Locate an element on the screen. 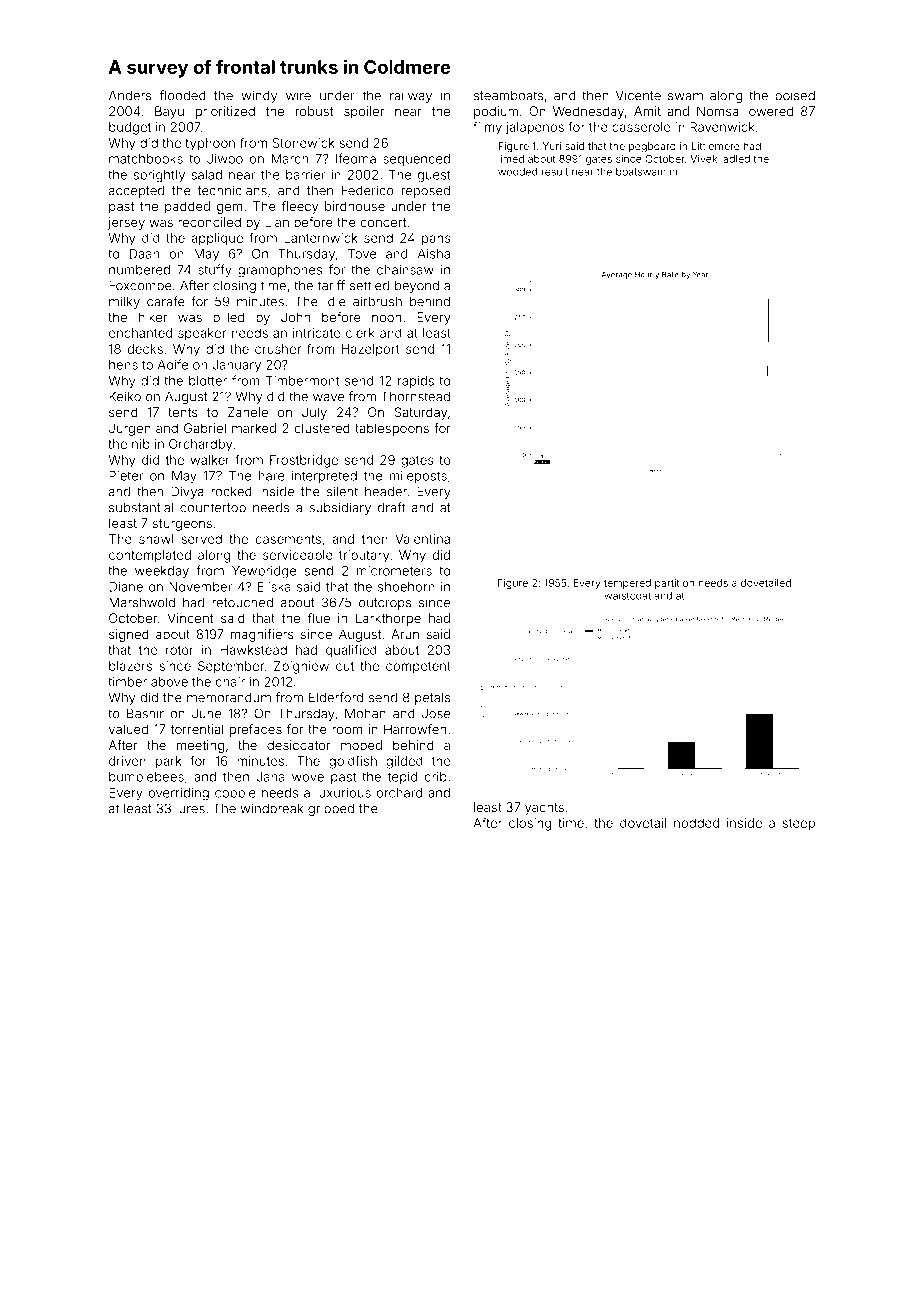  rocked is located at coordinates (231, 492).
